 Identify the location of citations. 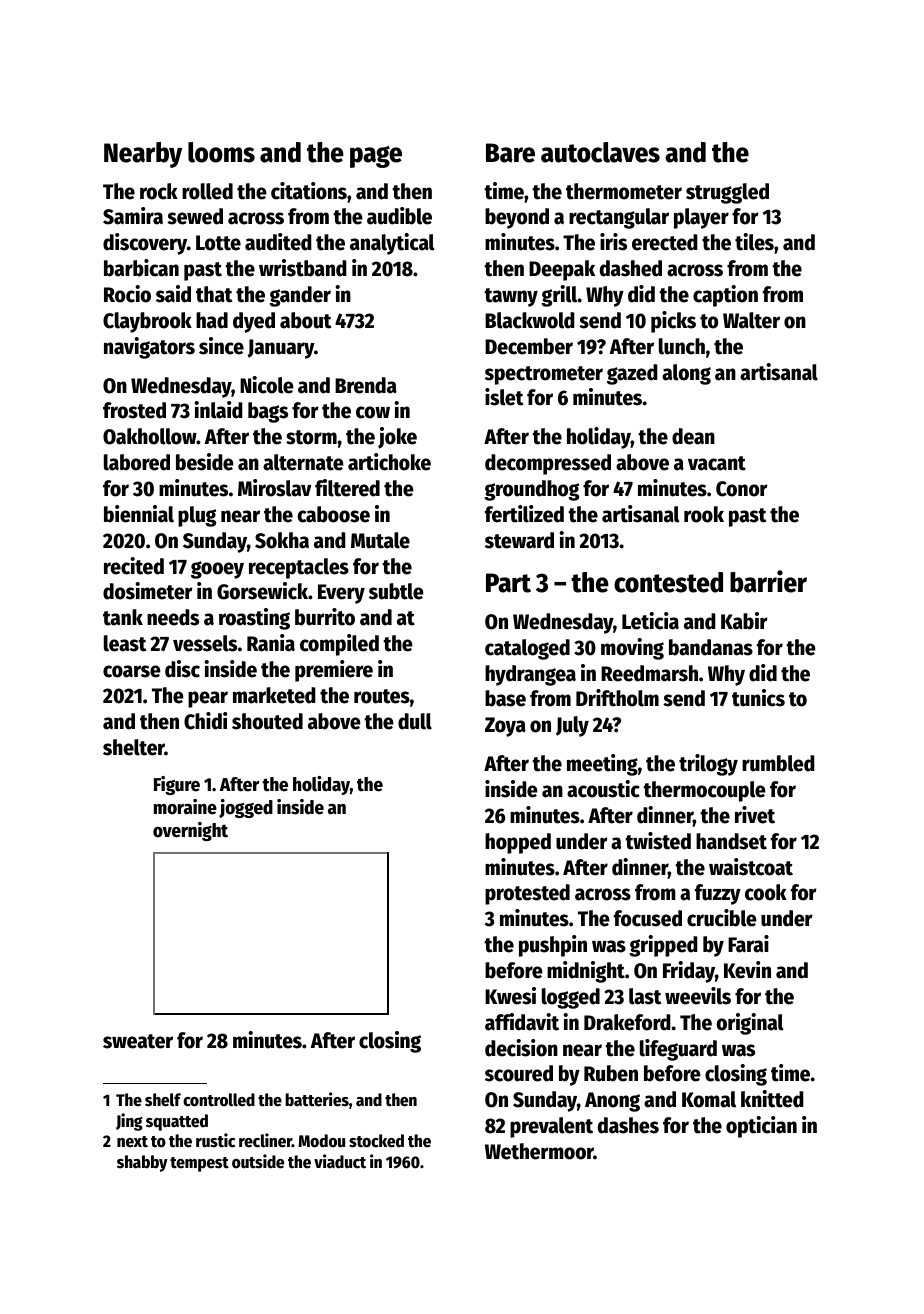
(309, 191).
